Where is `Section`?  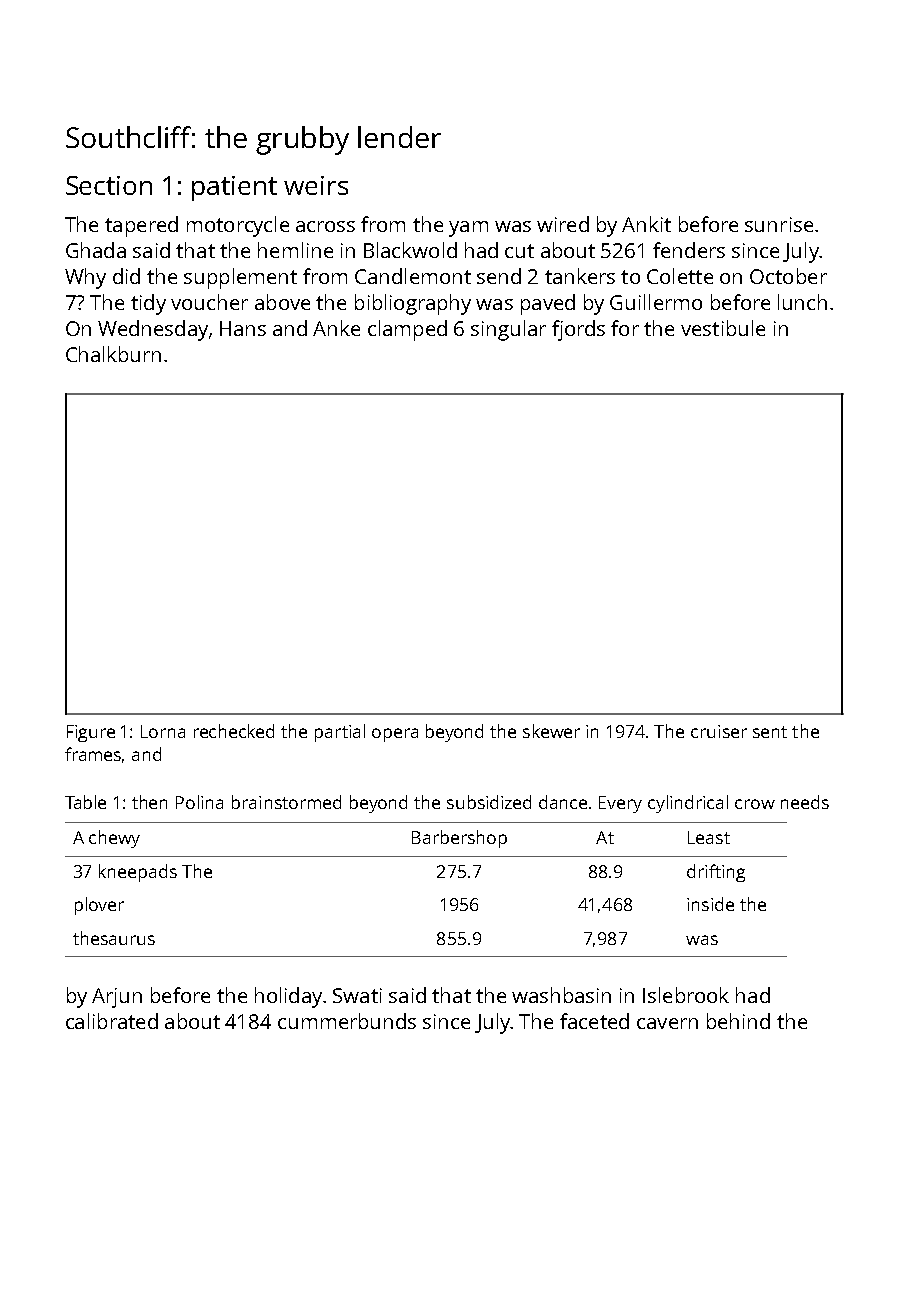
Section is located at coordinates (109, 185).
